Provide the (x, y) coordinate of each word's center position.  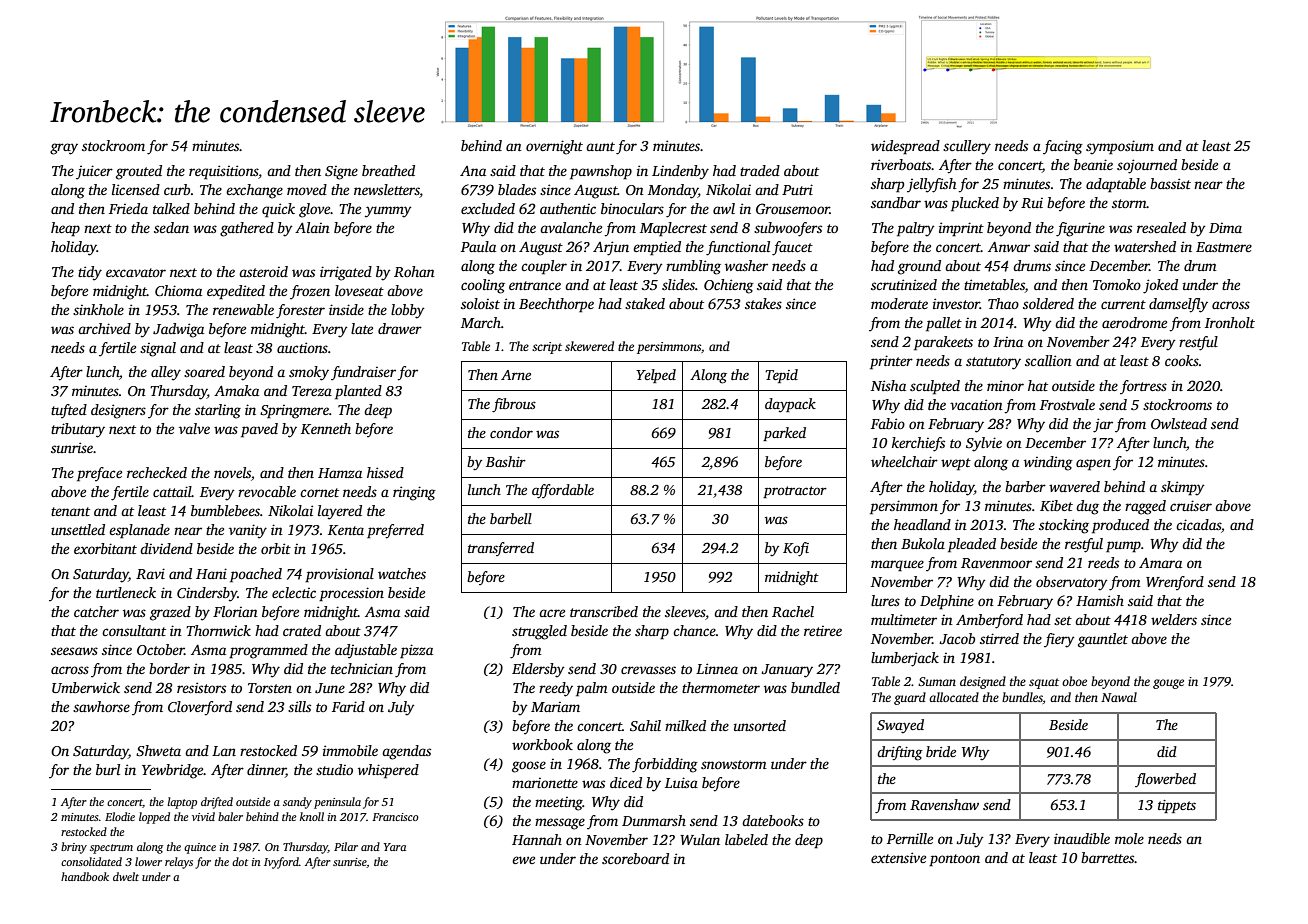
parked (784, 434)
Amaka (236, 390)
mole (1129, 838)
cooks (1182, 360)
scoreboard (635, 858)
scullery (967, 147)
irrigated (346, 273)
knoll (312, 816)
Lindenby (680, 172)
